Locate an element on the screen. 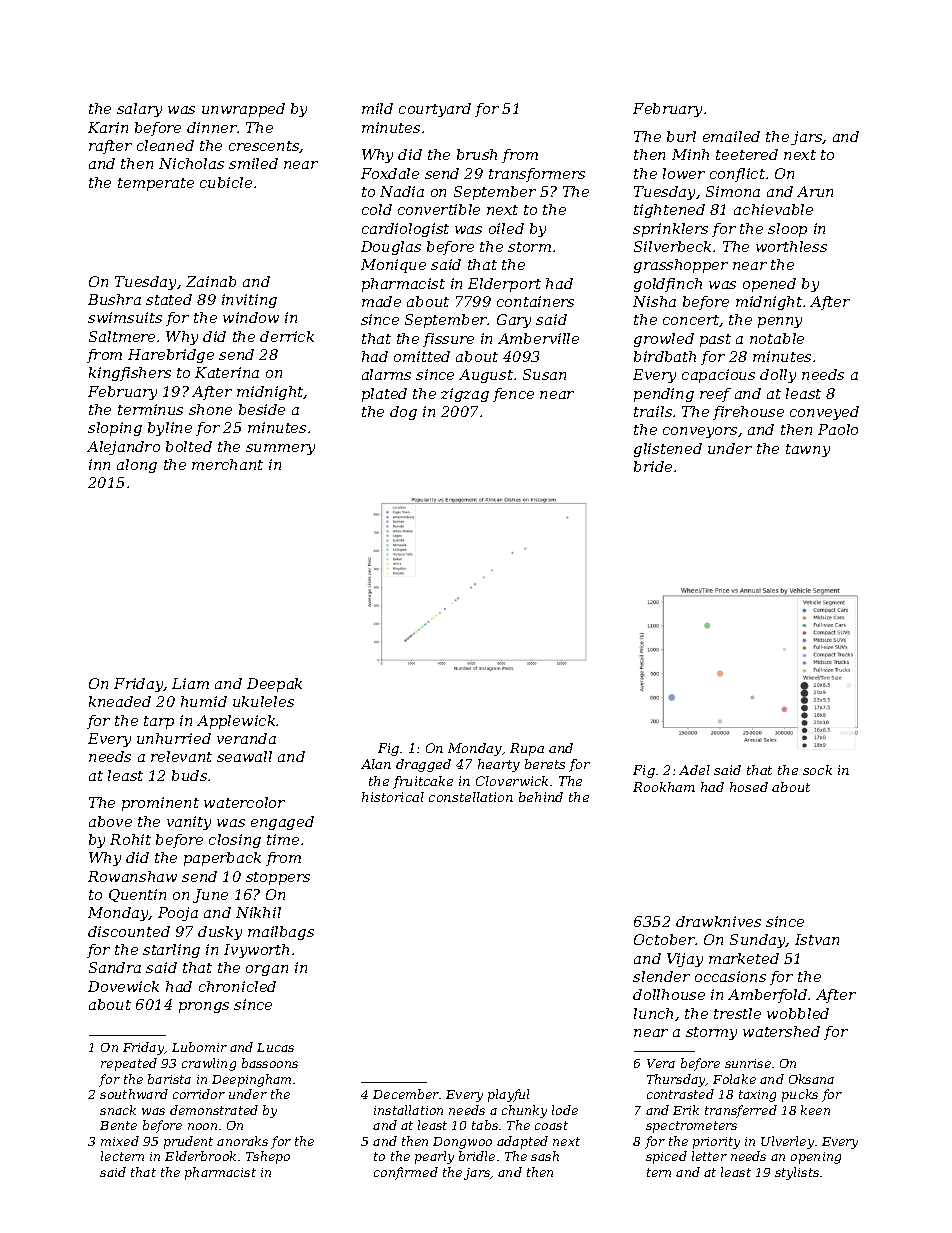  installation is located at coordinates (408, 1110).
